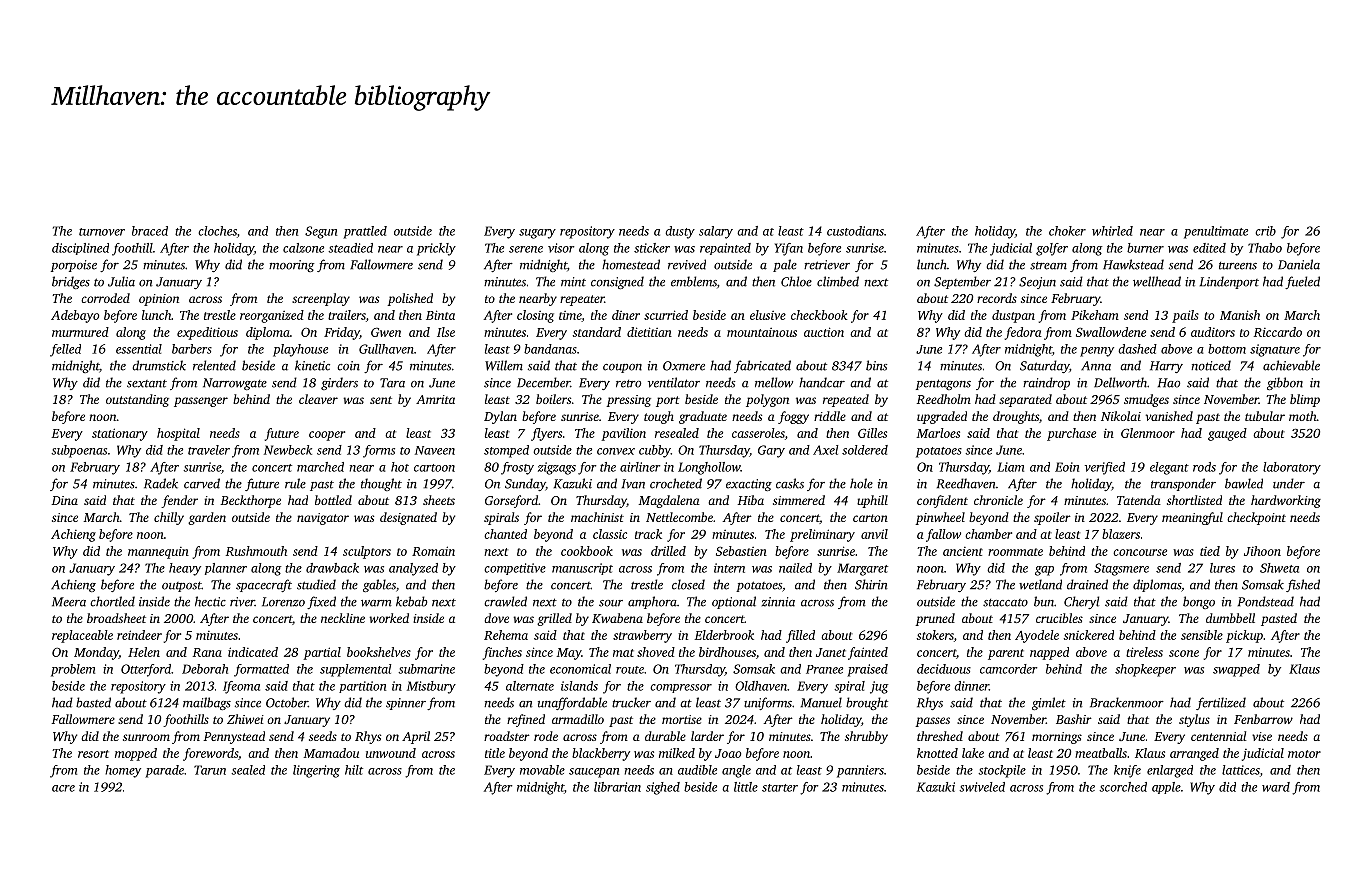 Image resolution: width=1372 pixels, height=887 pixels. Describe the element at coordinates (1067, 231) in the document. I see `choker` at that location.
